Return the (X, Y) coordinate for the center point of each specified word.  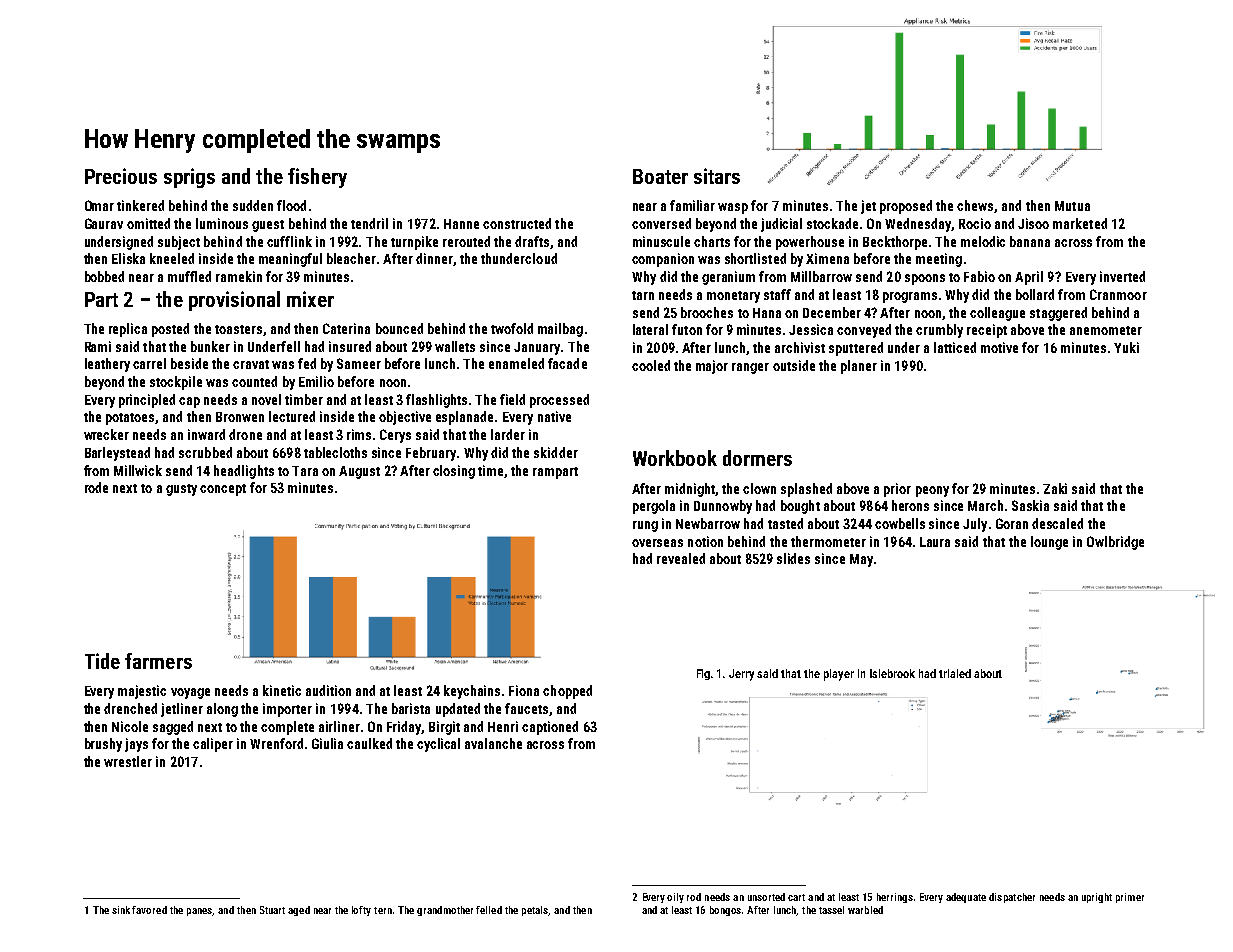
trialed (955, 673)
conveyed (864, 331)
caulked (369, 743)
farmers (158, 661)
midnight (690, 490)
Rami (98, 346)
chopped (567, 692)
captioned (550, 728)
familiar (692, 205)
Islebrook (892, 673)
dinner (434, 258)
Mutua (1072, 206)
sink (121, 910)
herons (910, 505)
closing (454, 472)
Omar (99, 205)
